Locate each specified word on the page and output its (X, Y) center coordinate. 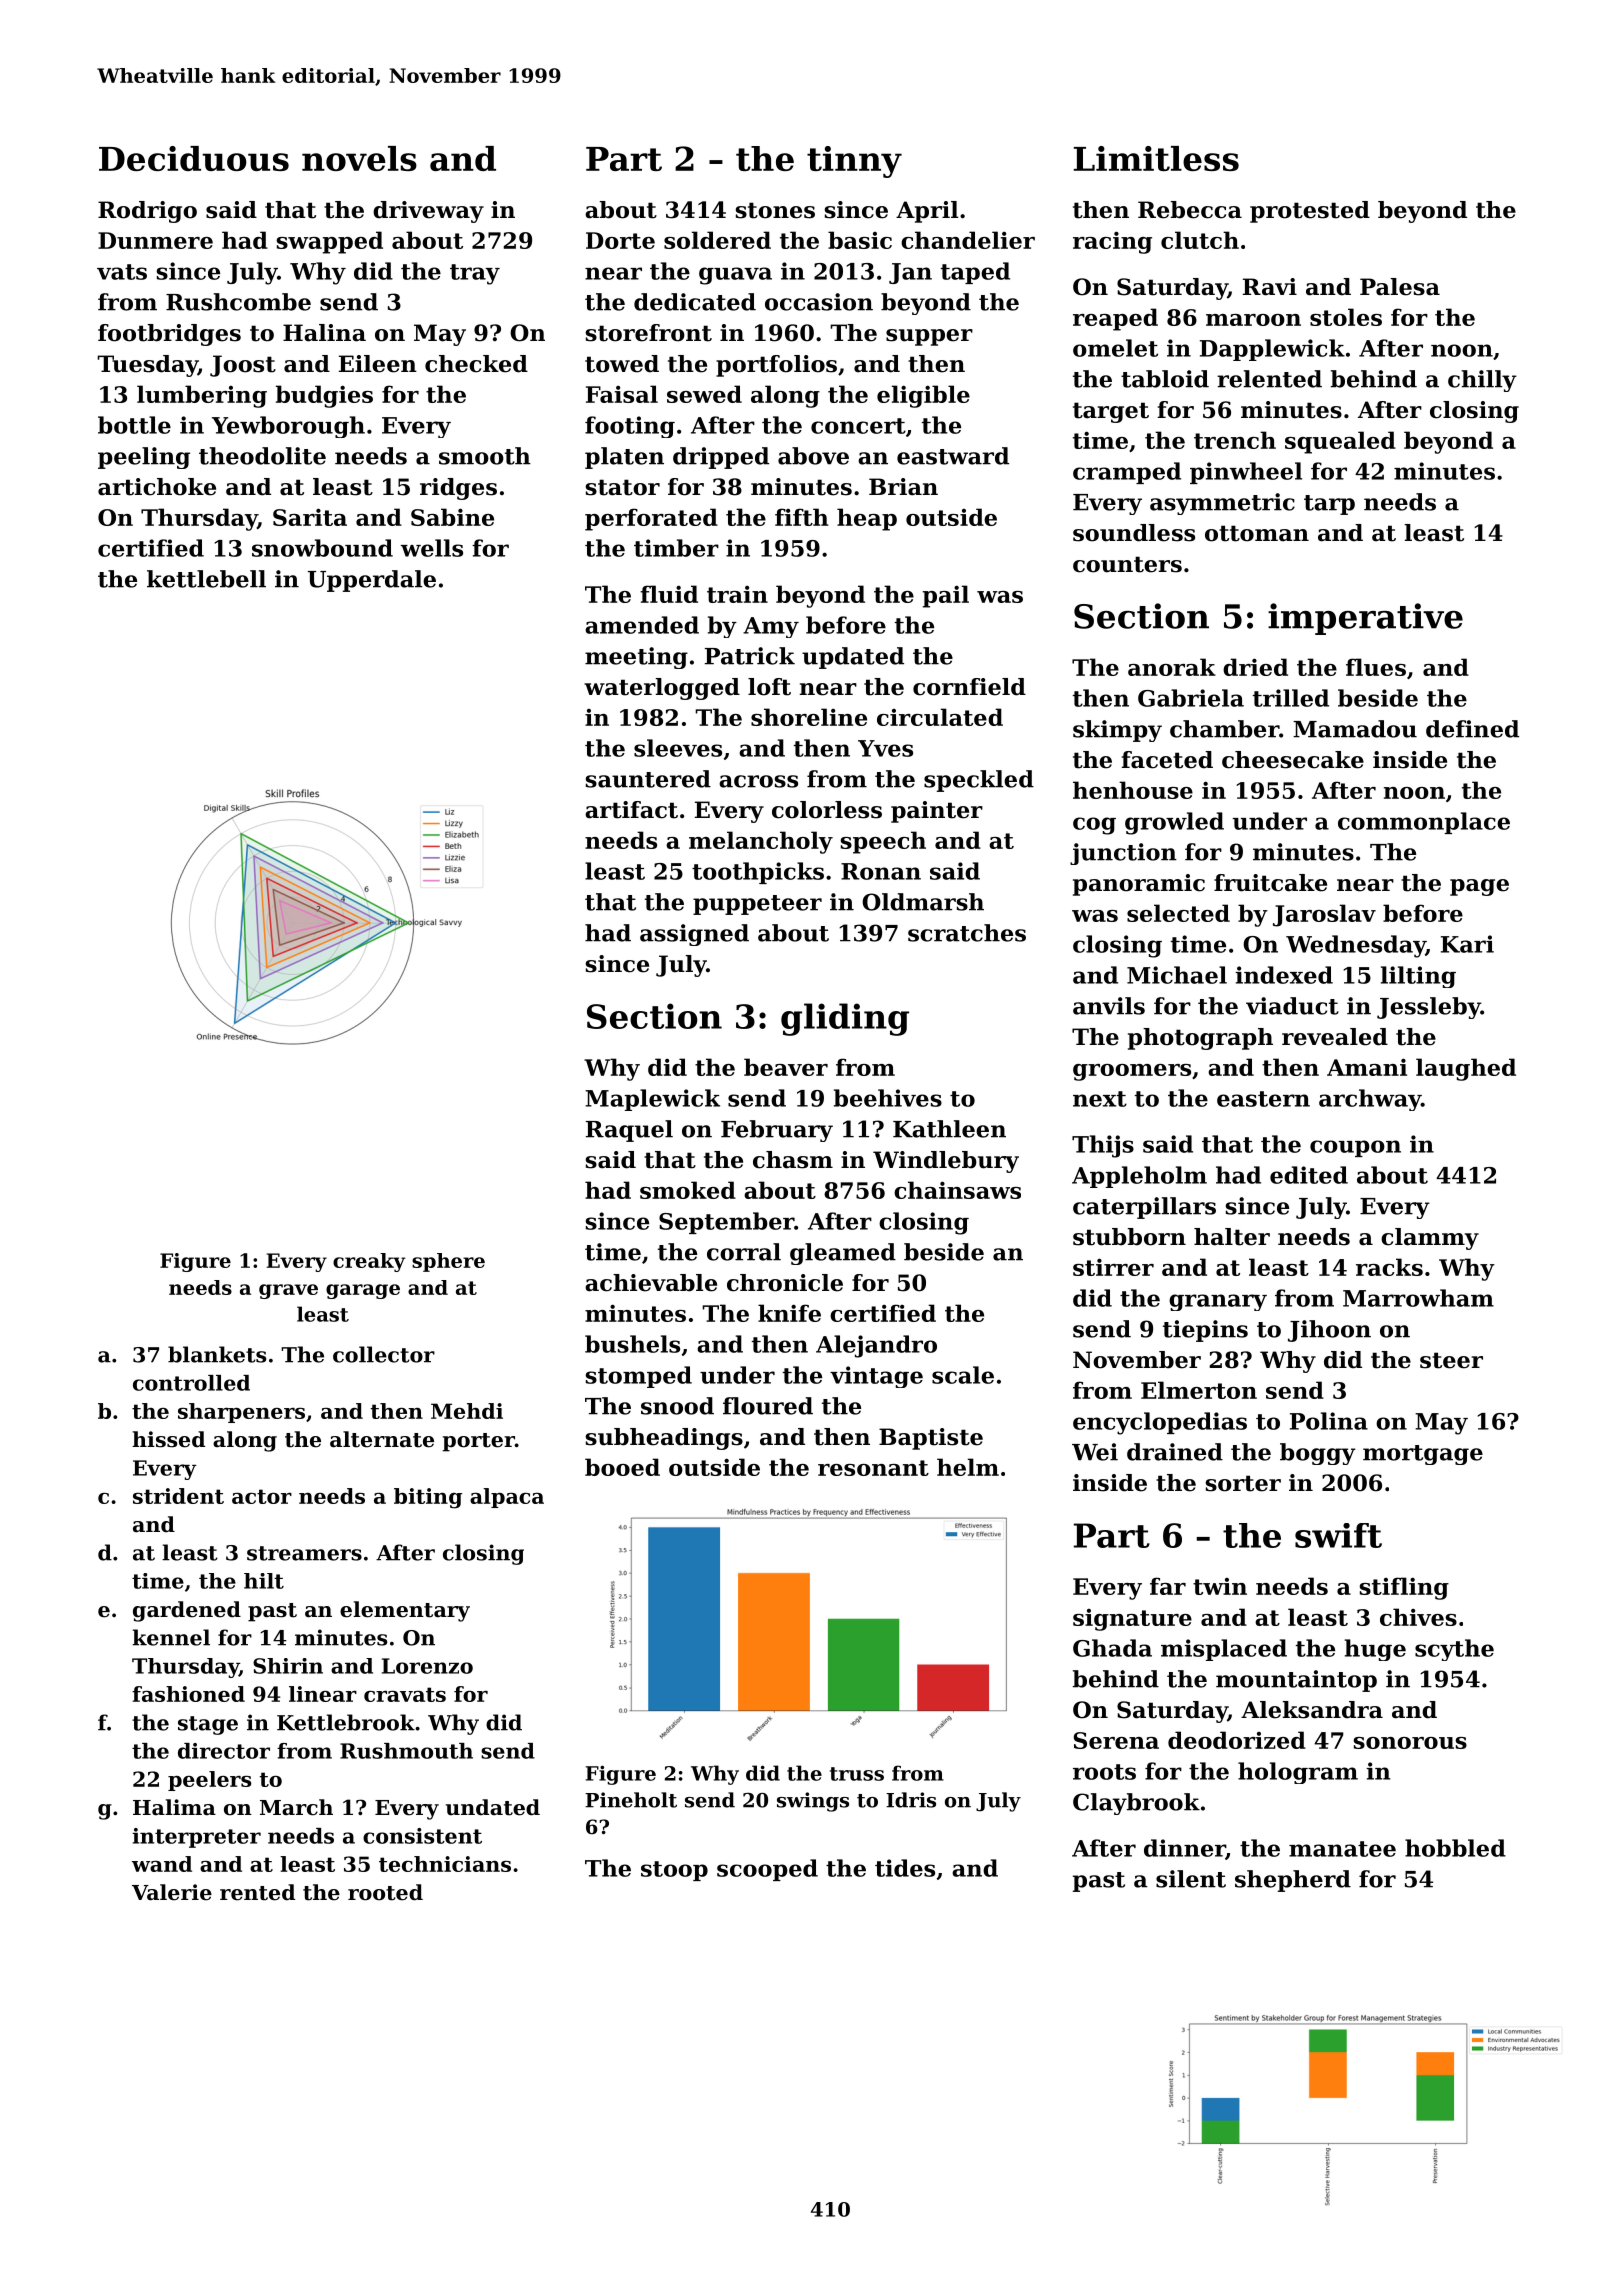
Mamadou (1355, 729)
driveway (428, 212)
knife (789, 1313)
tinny (854, 162)
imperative (1365, 619)
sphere (448, 1262)
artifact (631, 810)
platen (624, 458)
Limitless (1156, 158)
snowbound (322, 548)
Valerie (172, 1892)
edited (1309, 1175)
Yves (885, 748)
